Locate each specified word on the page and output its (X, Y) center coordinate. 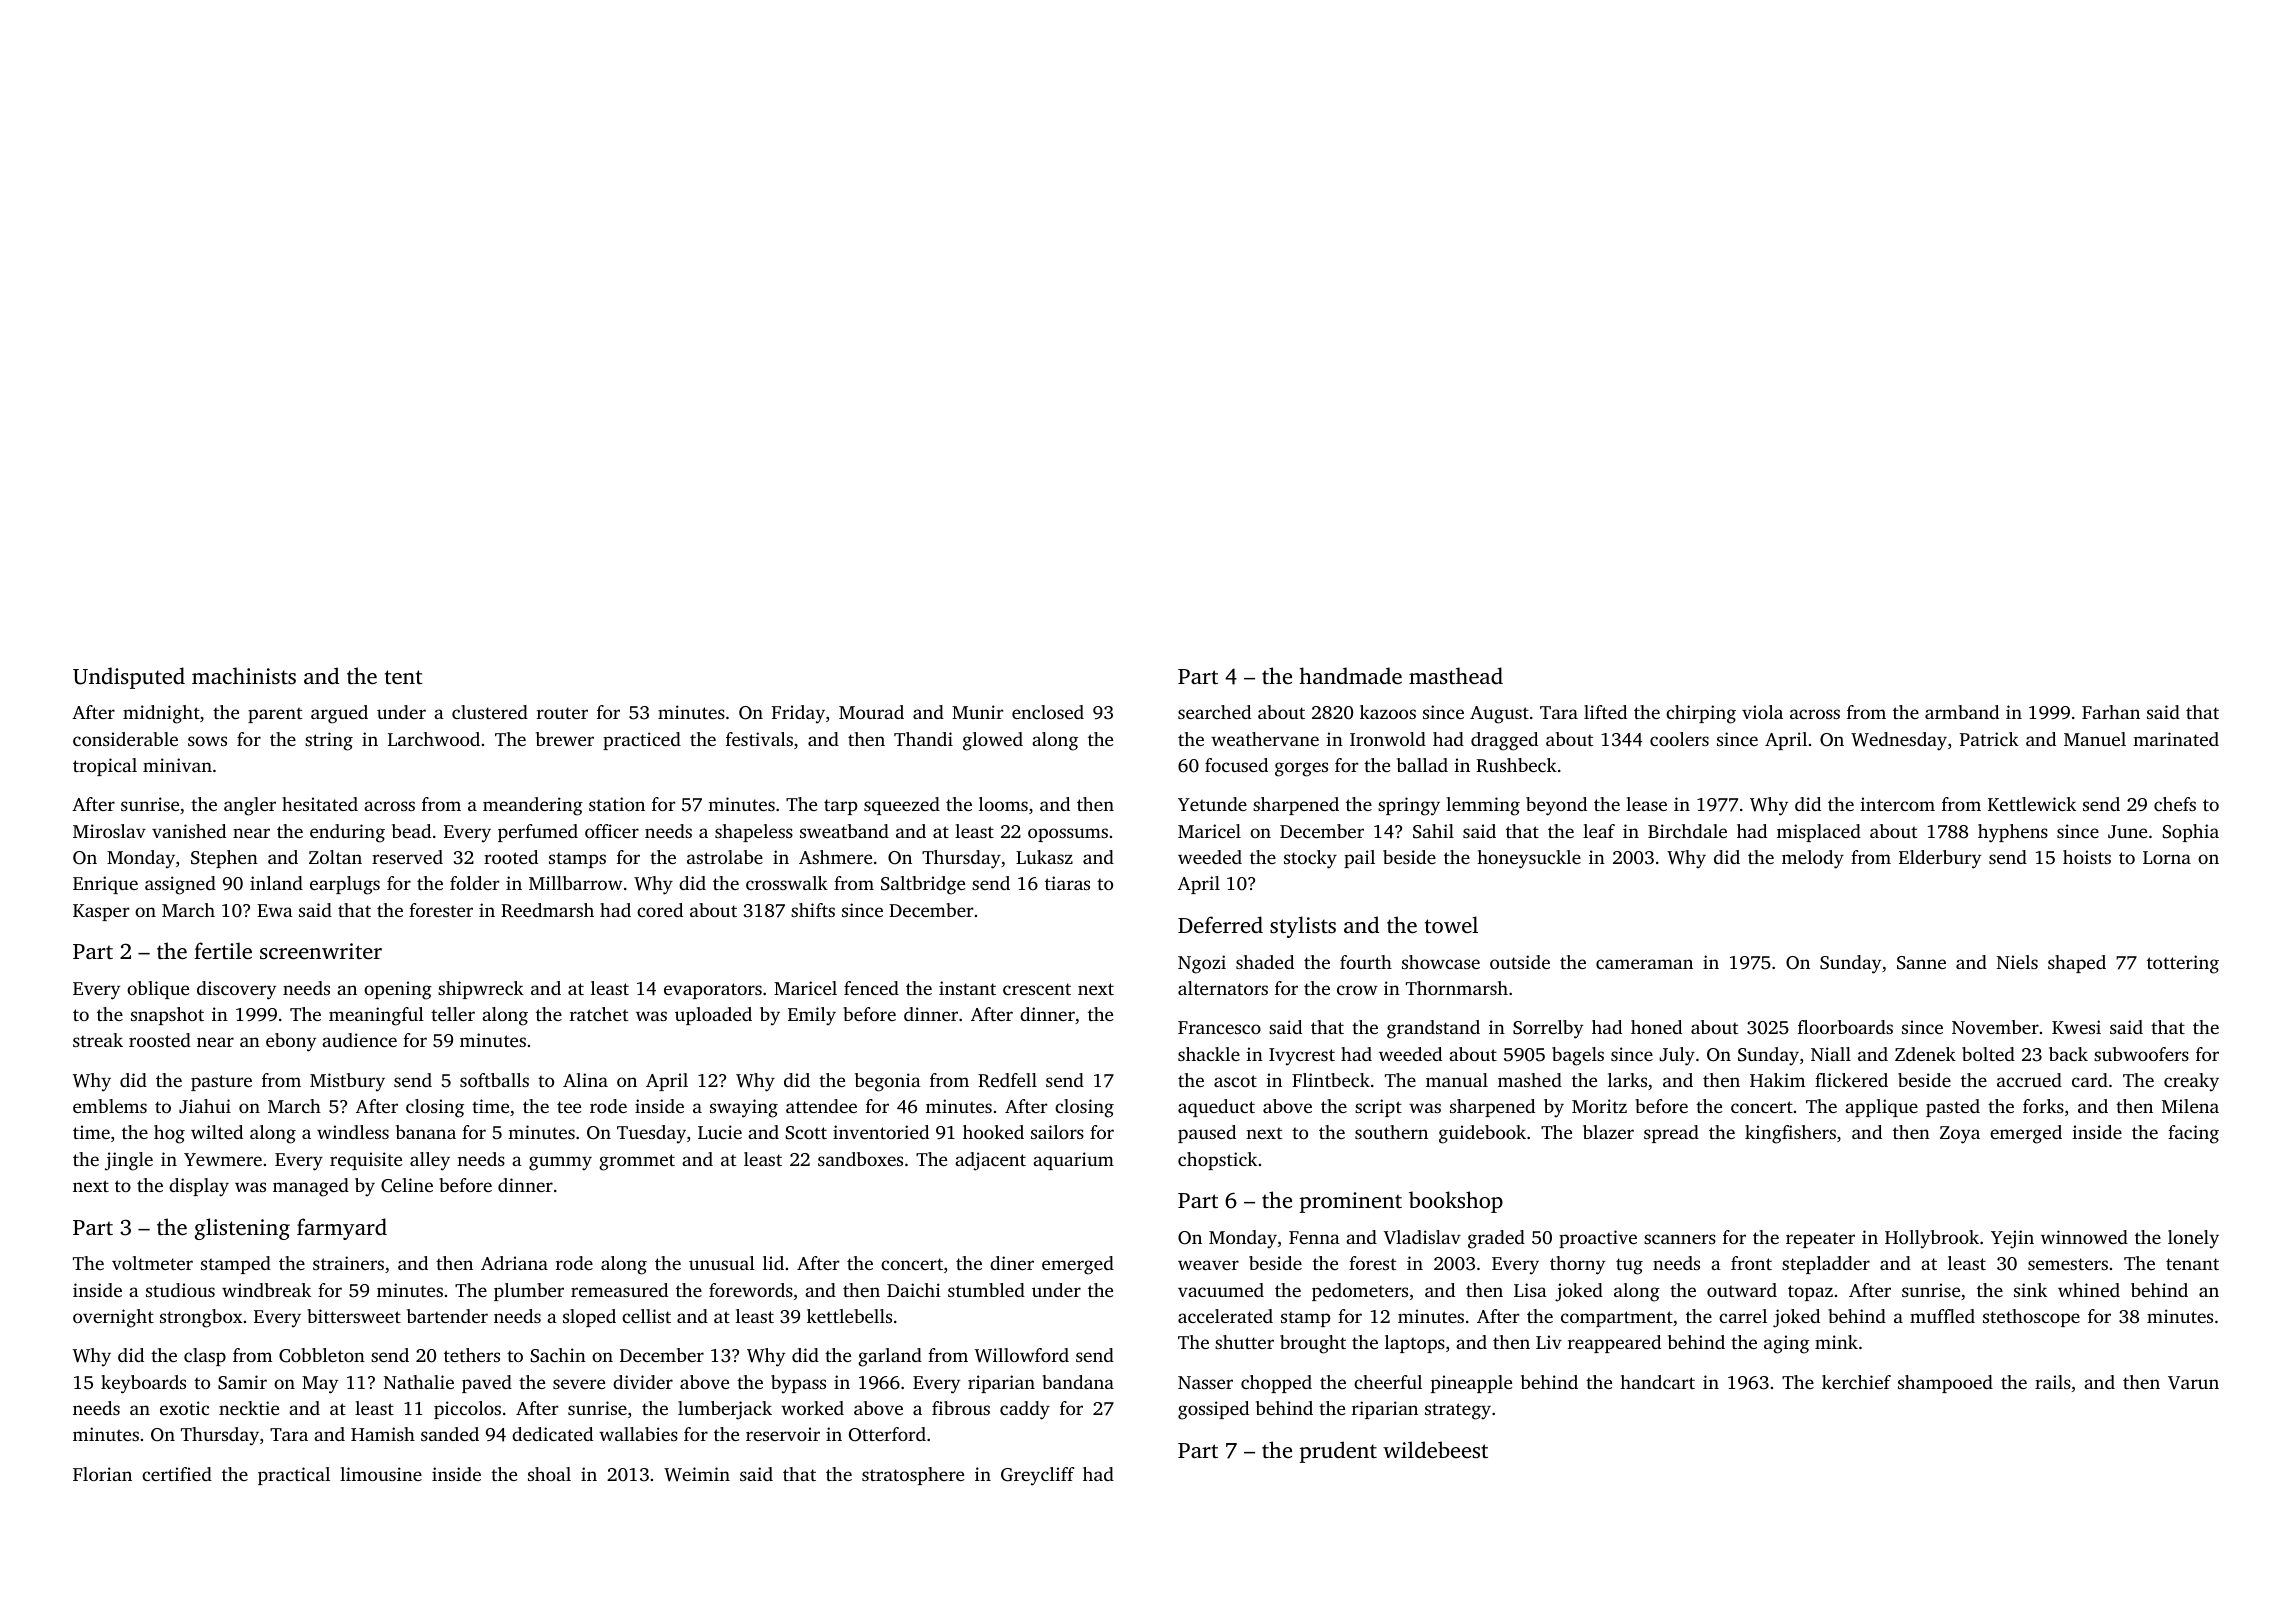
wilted (217, 1132)
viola (1762, 712)
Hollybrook (1932, 1239)
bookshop (1456, 1202)
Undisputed (129, 678)
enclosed (1048, 712)
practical (294, 1476)
